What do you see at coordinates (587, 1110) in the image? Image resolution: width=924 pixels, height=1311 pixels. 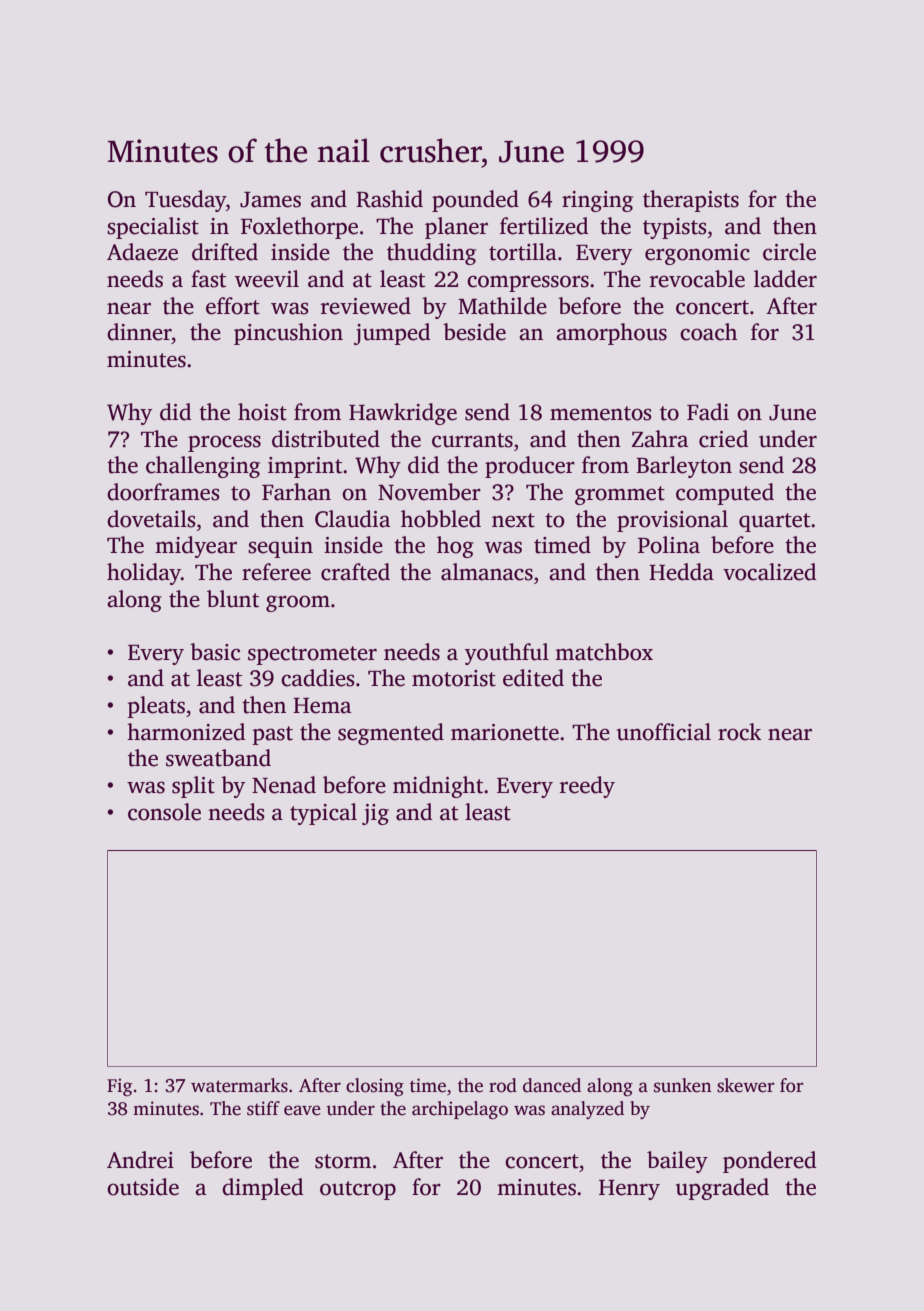 I see `analyzed` at bounding box center [587, 1110].
